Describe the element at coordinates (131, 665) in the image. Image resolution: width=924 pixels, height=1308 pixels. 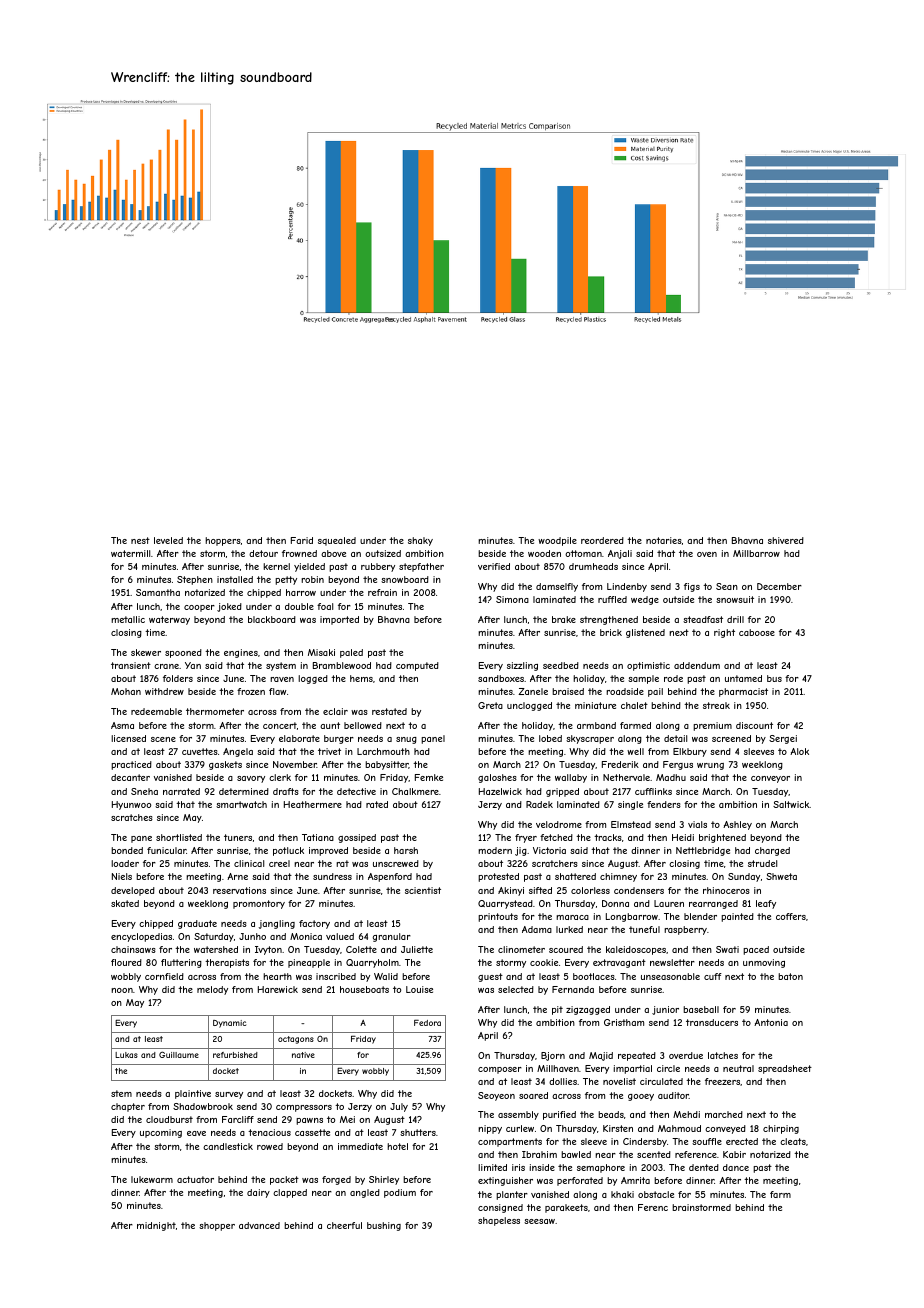
I see `transient` at that location.
